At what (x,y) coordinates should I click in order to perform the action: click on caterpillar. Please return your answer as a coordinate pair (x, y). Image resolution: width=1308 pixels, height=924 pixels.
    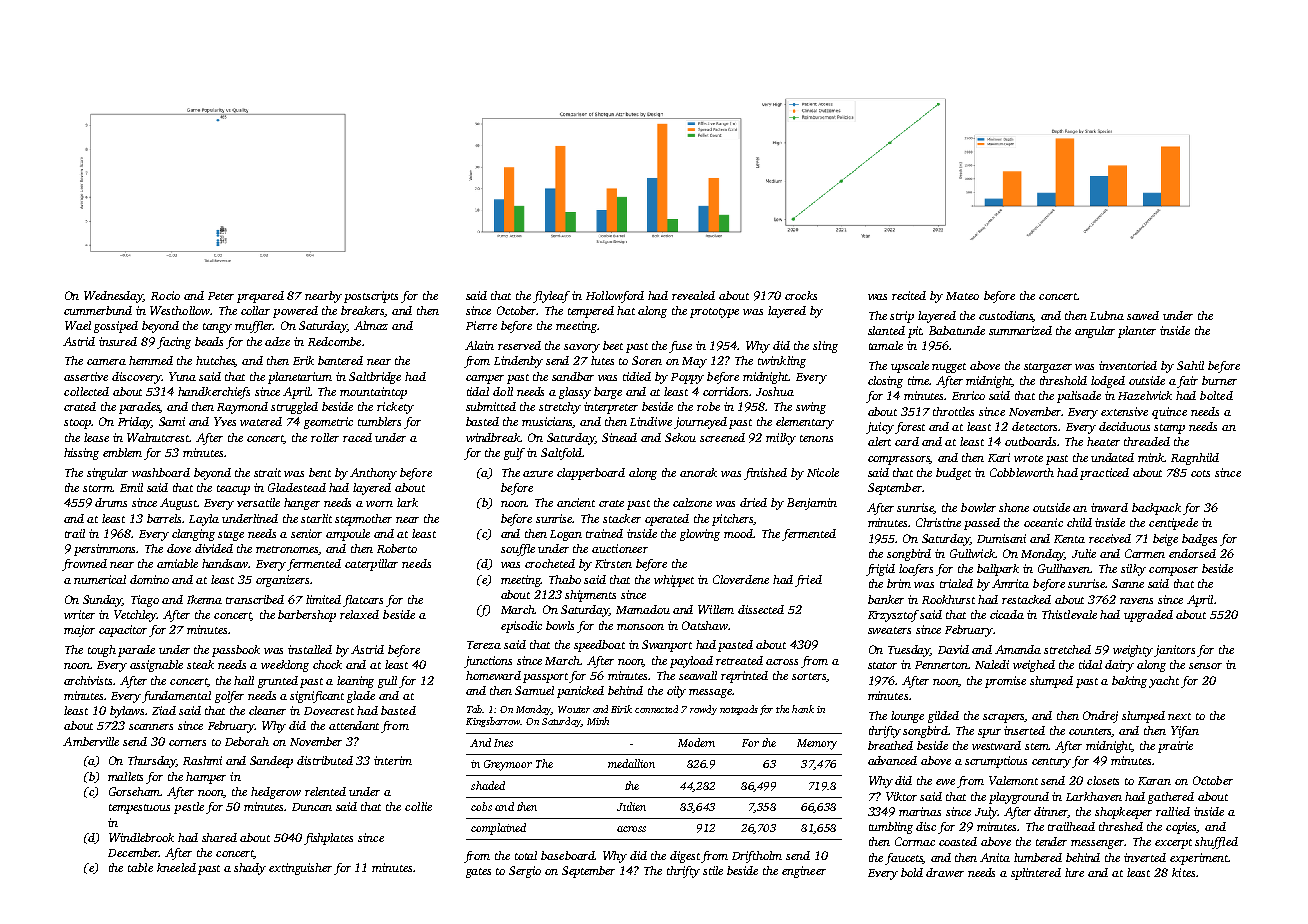
    Looking at the image, I should click on (371, 565).
